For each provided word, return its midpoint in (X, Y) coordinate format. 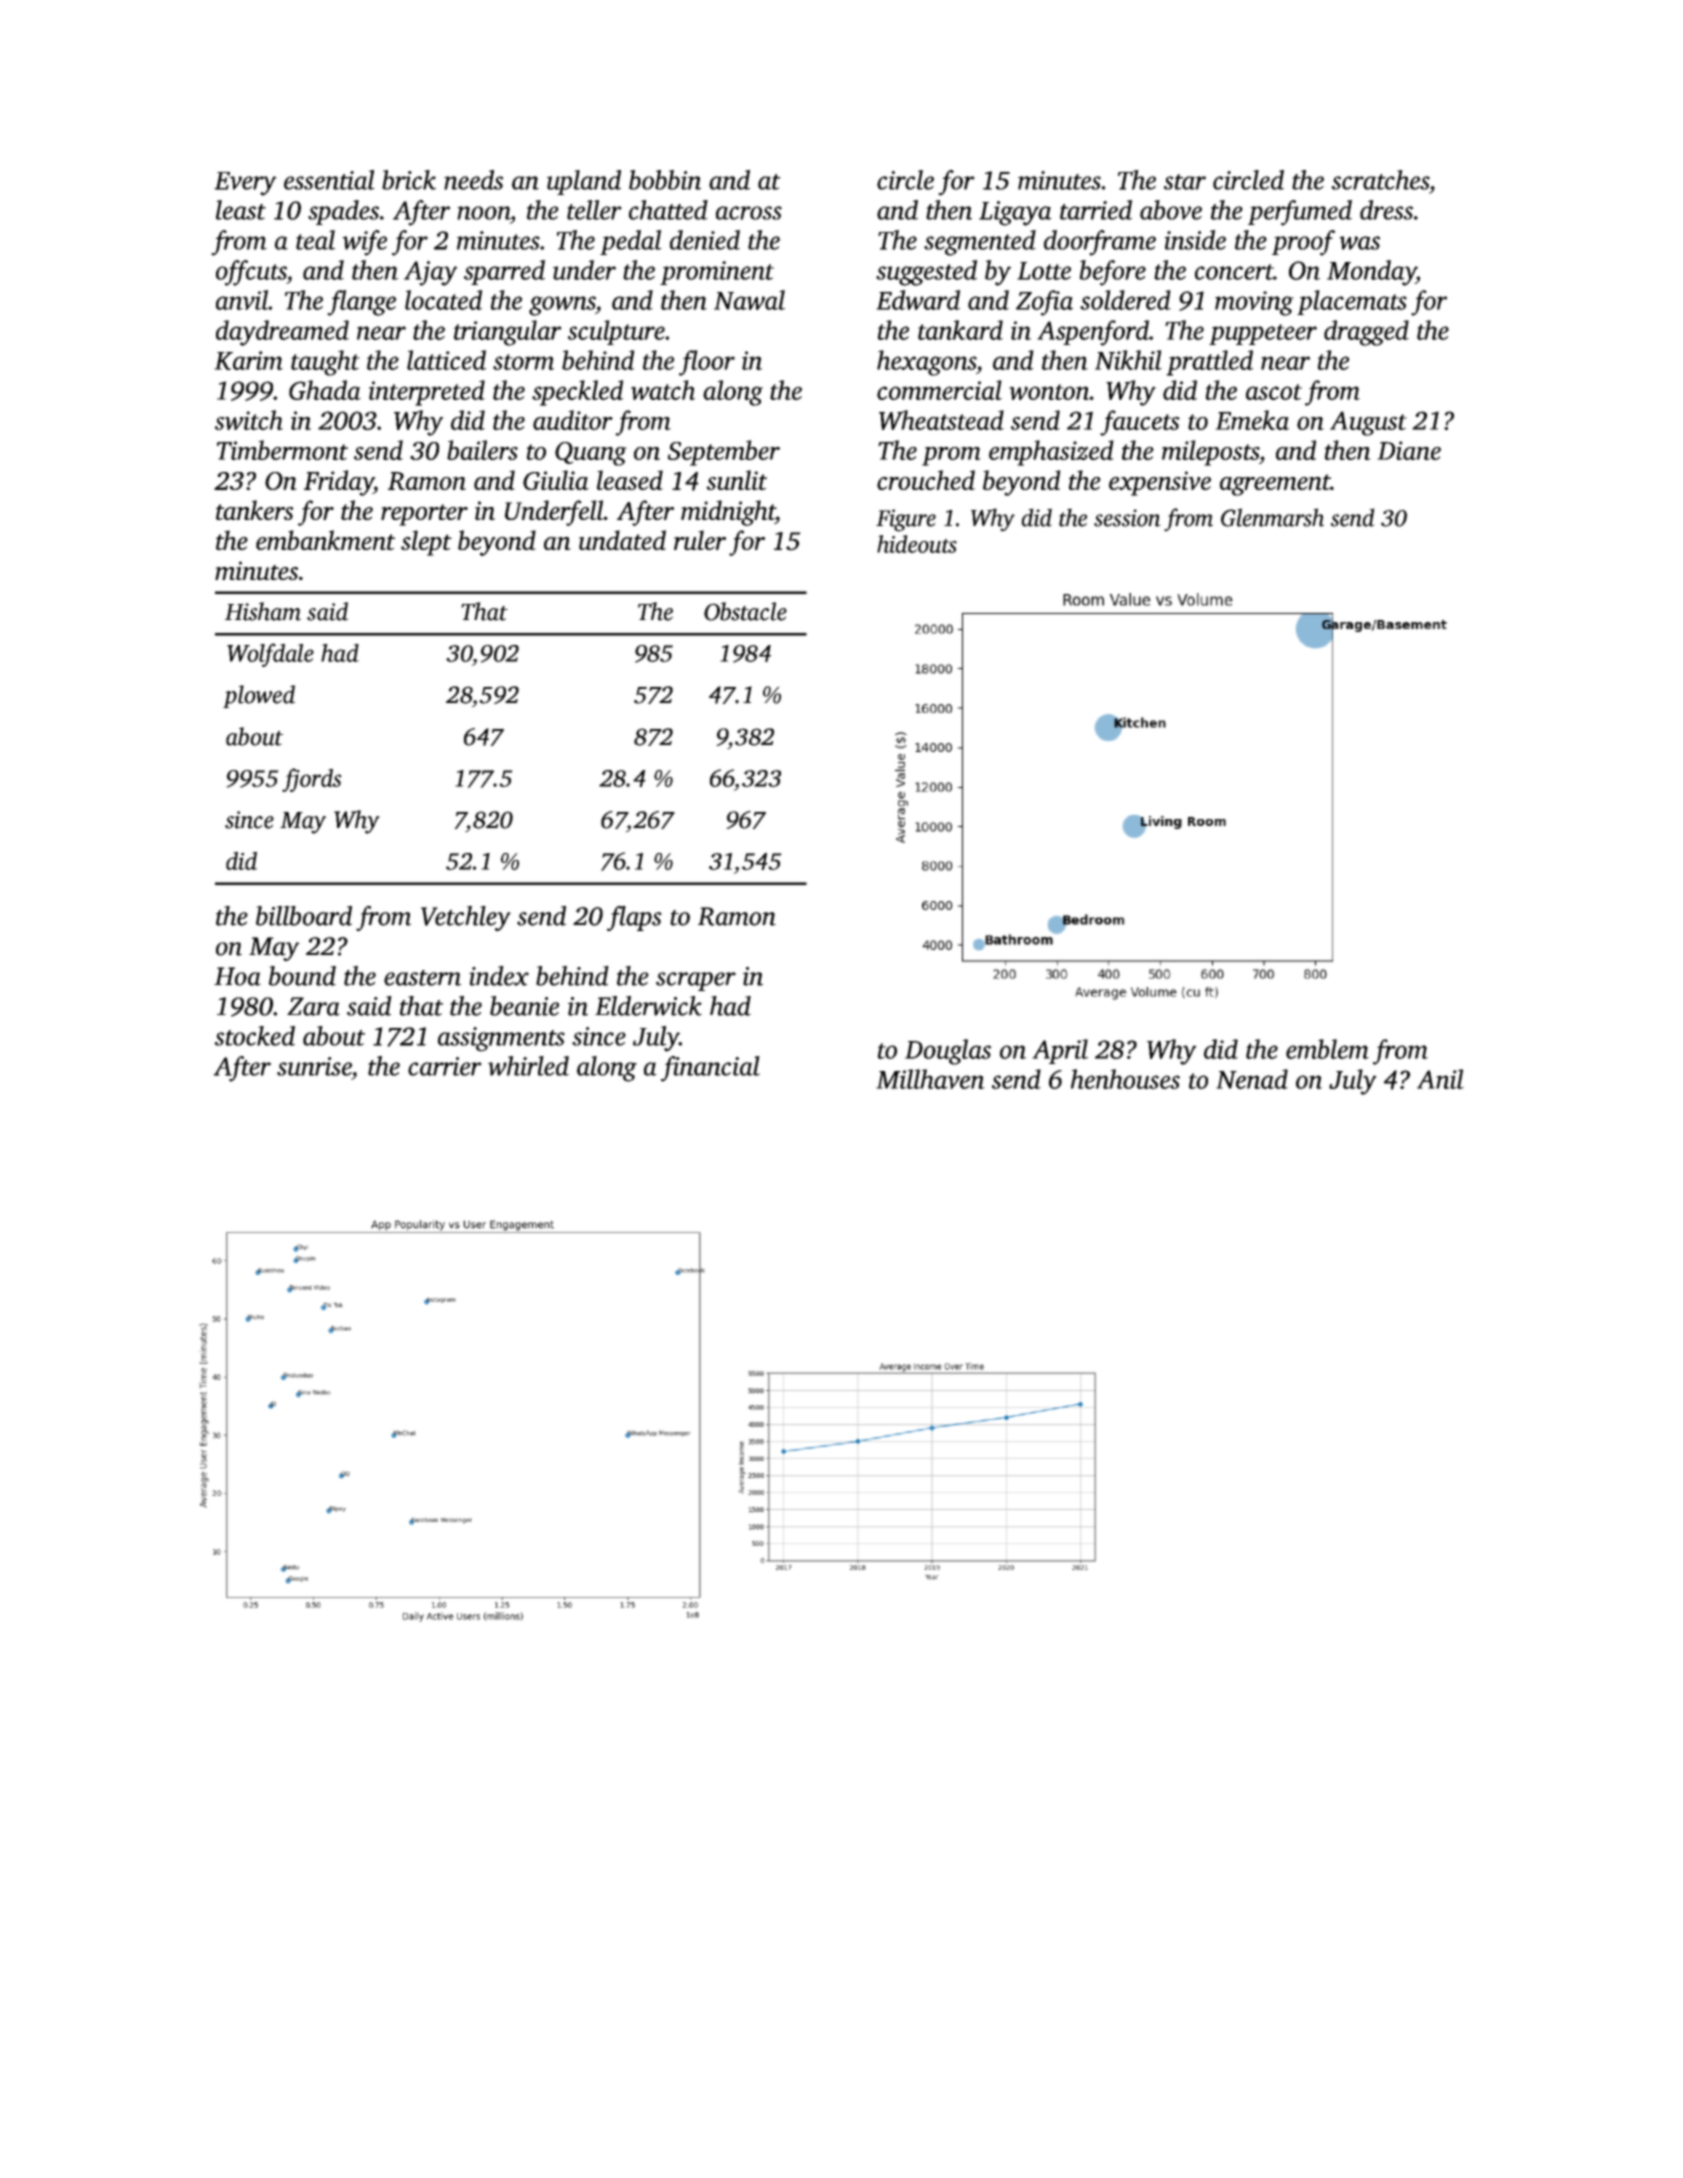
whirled (528, 1066)
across (749, 213)
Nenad (1252, 1079)
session (1127, 518)
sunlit (736, 480)
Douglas (948, 1052)
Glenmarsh (1272, 517)
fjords (312, 780)
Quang (591, 454)
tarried (1096, 210)
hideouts (917, 544)
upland (584, 182)
